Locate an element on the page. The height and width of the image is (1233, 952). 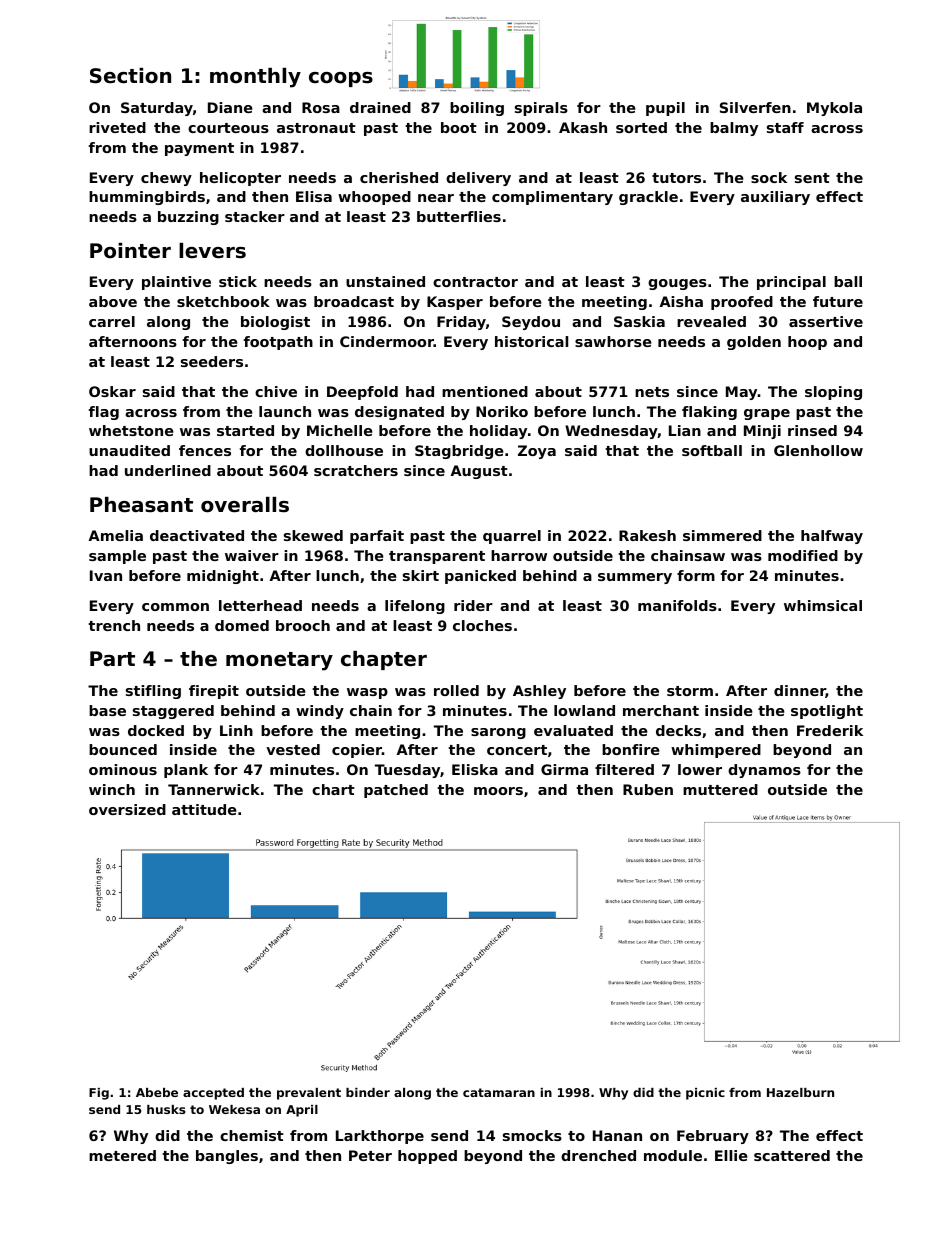
deactivated is located at coordinates (197, 535).
